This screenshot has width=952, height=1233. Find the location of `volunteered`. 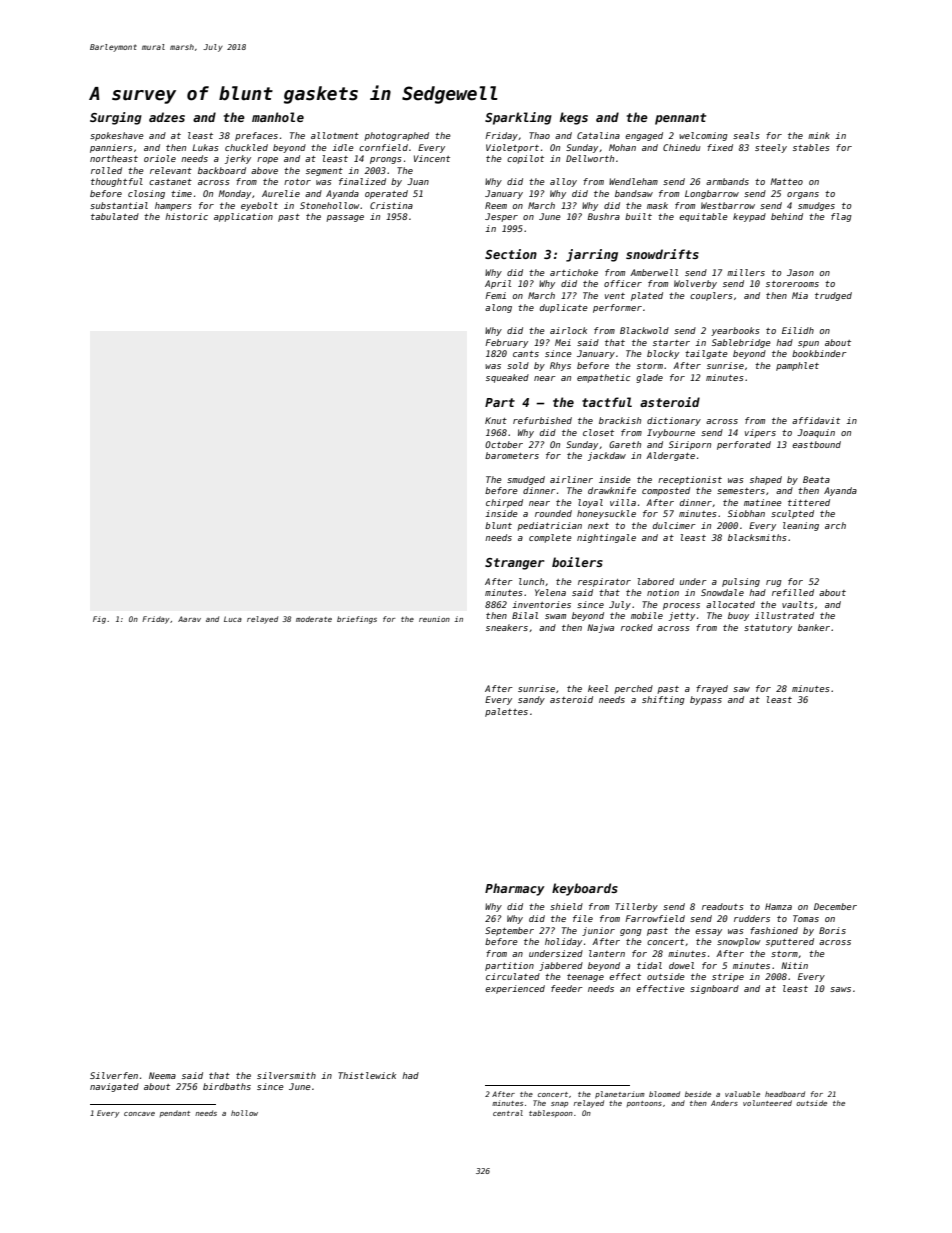

volunteered is located at coordinates (767, 1103).
